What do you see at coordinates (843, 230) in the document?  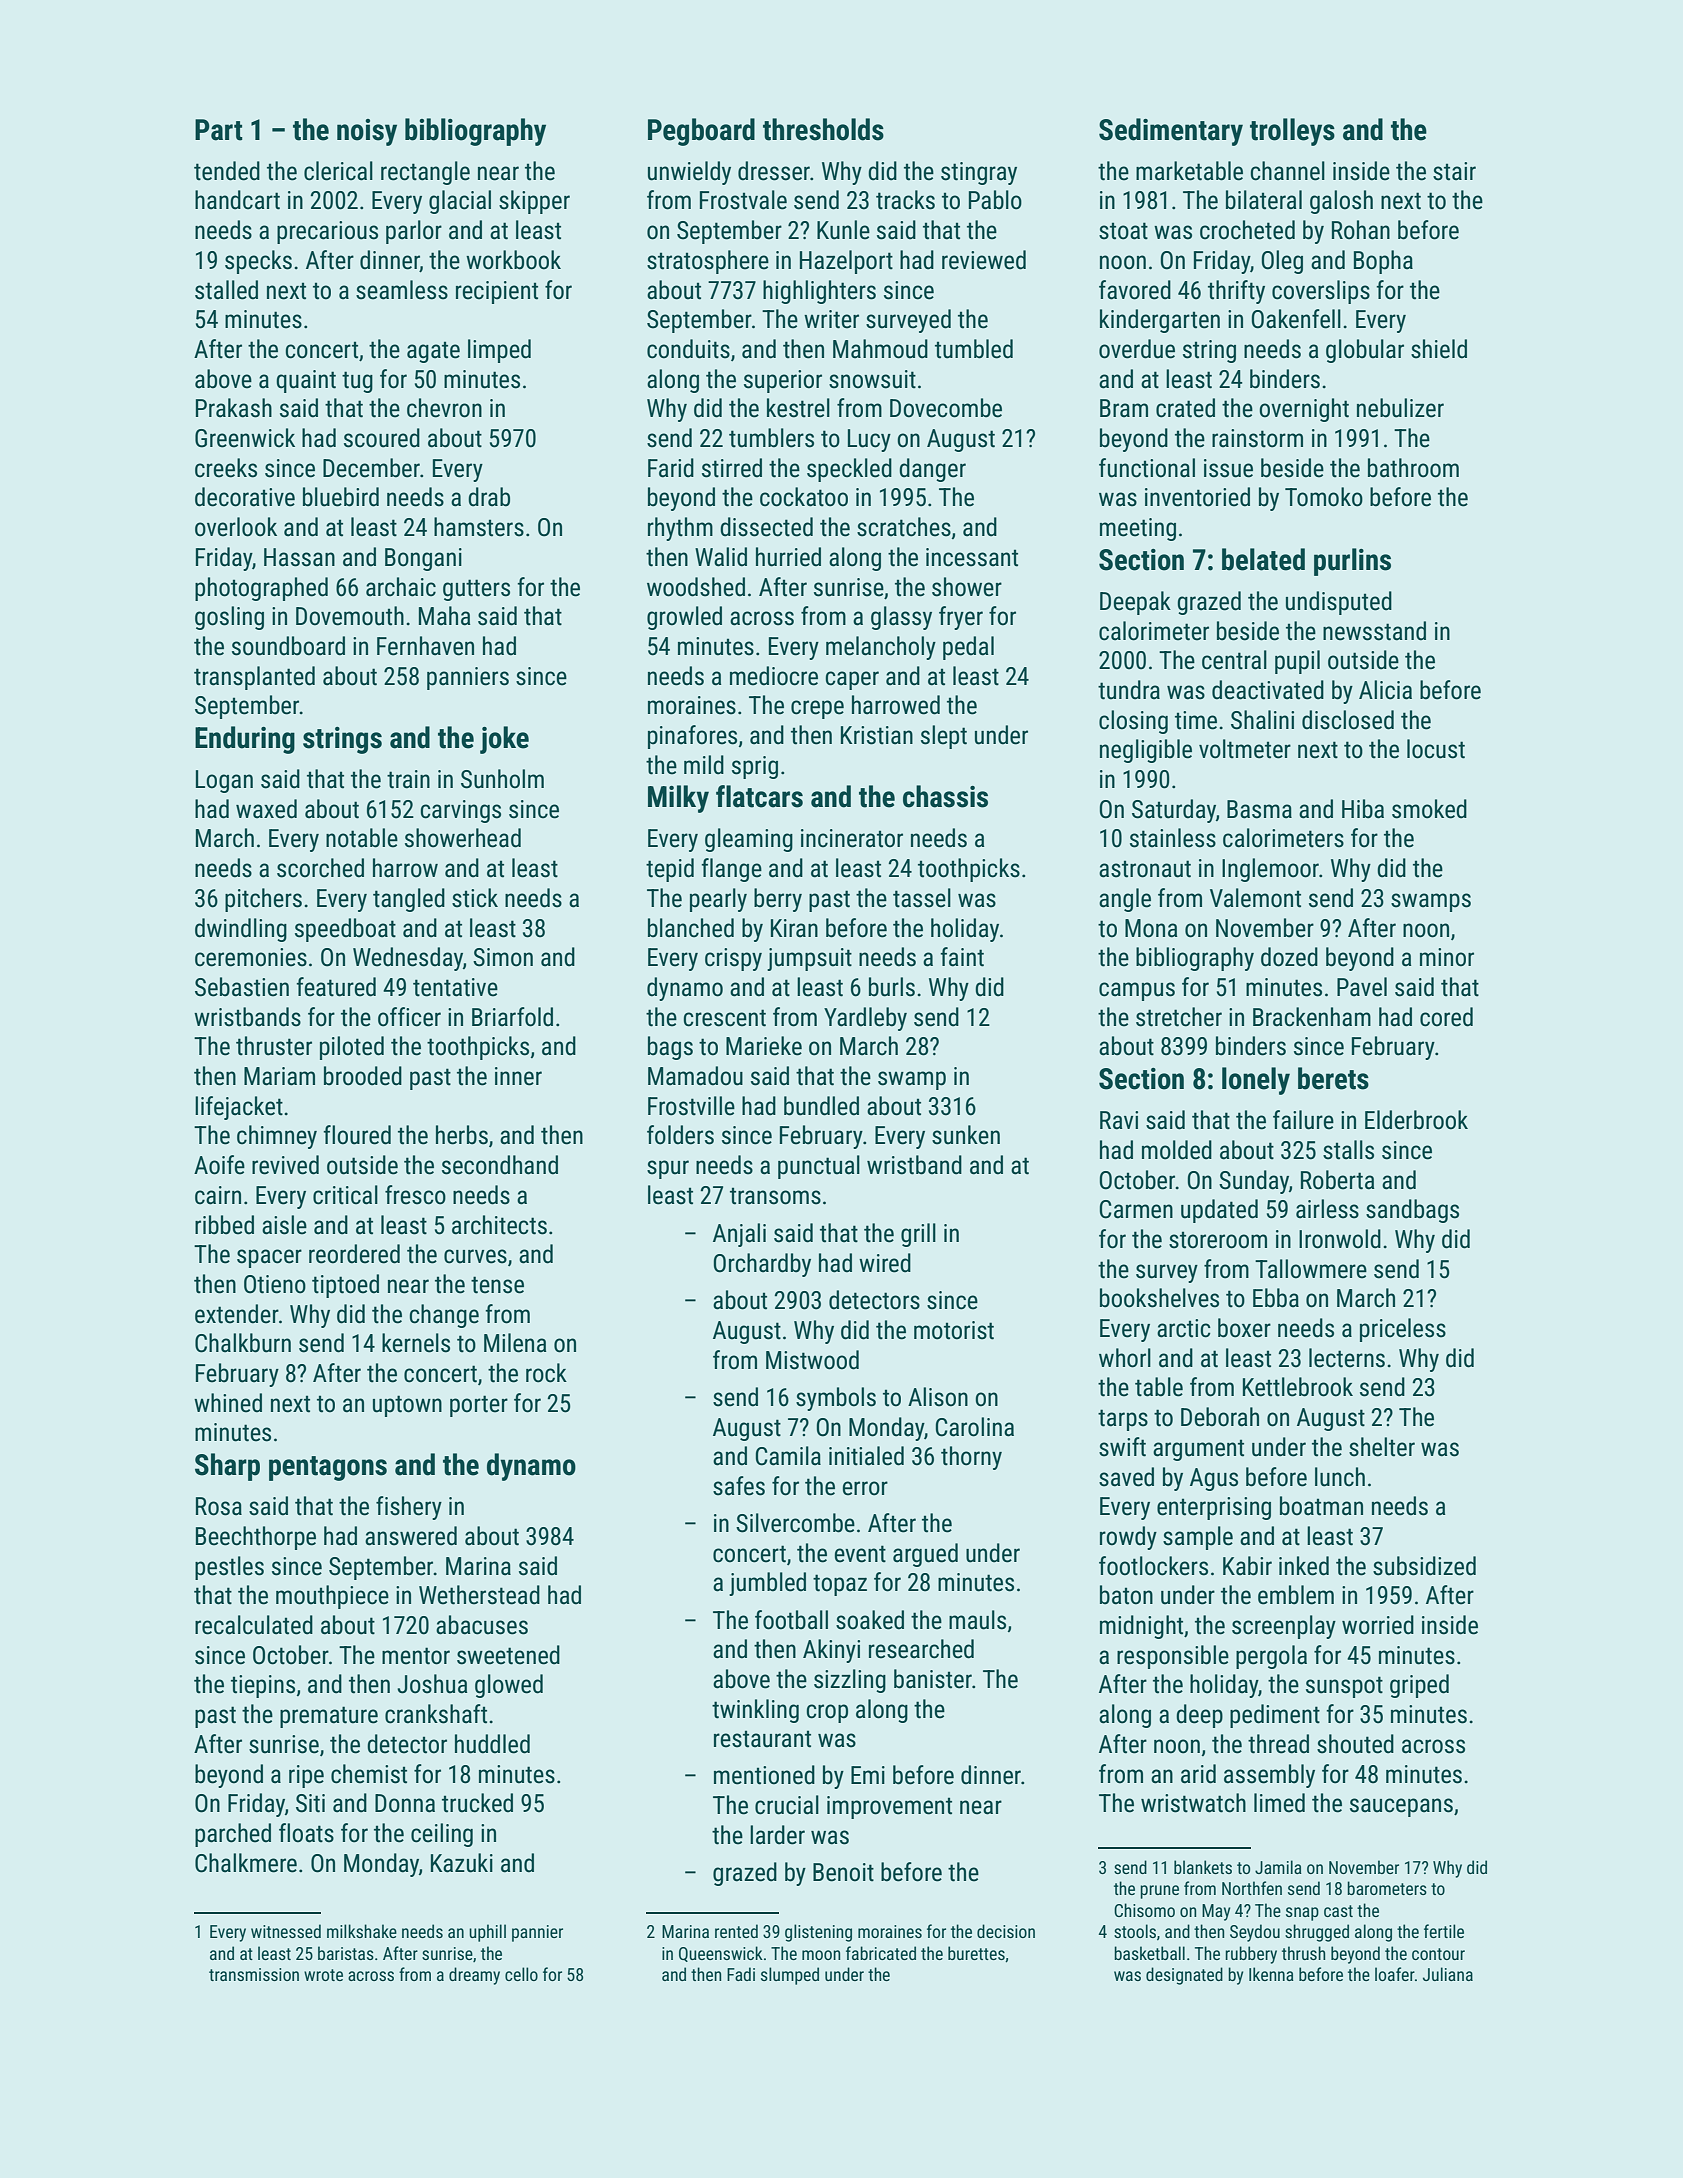 I see `Kunle` at bounding box center [843, 230].
